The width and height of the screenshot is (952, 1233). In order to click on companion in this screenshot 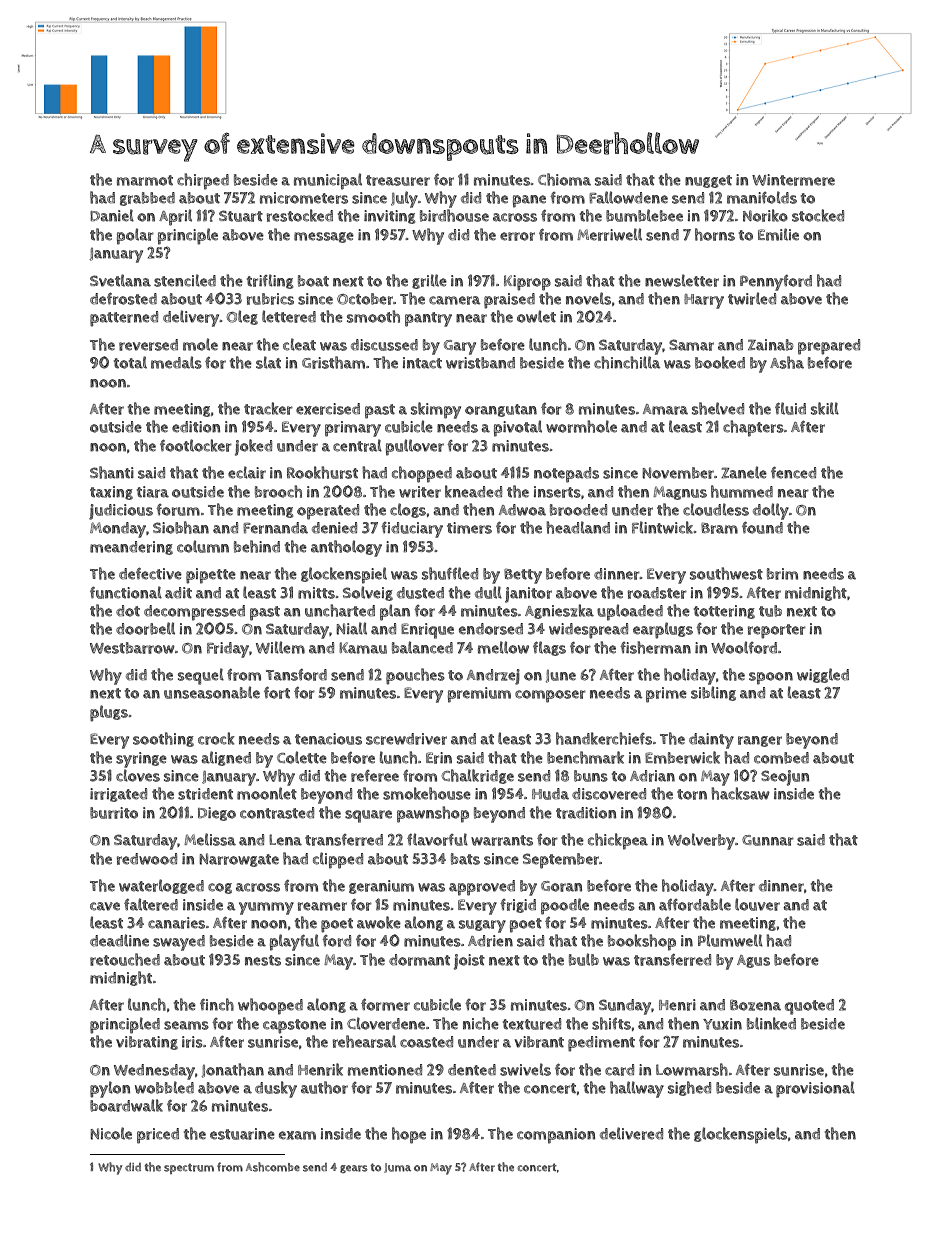, I will do `click(556, 1136)`.
